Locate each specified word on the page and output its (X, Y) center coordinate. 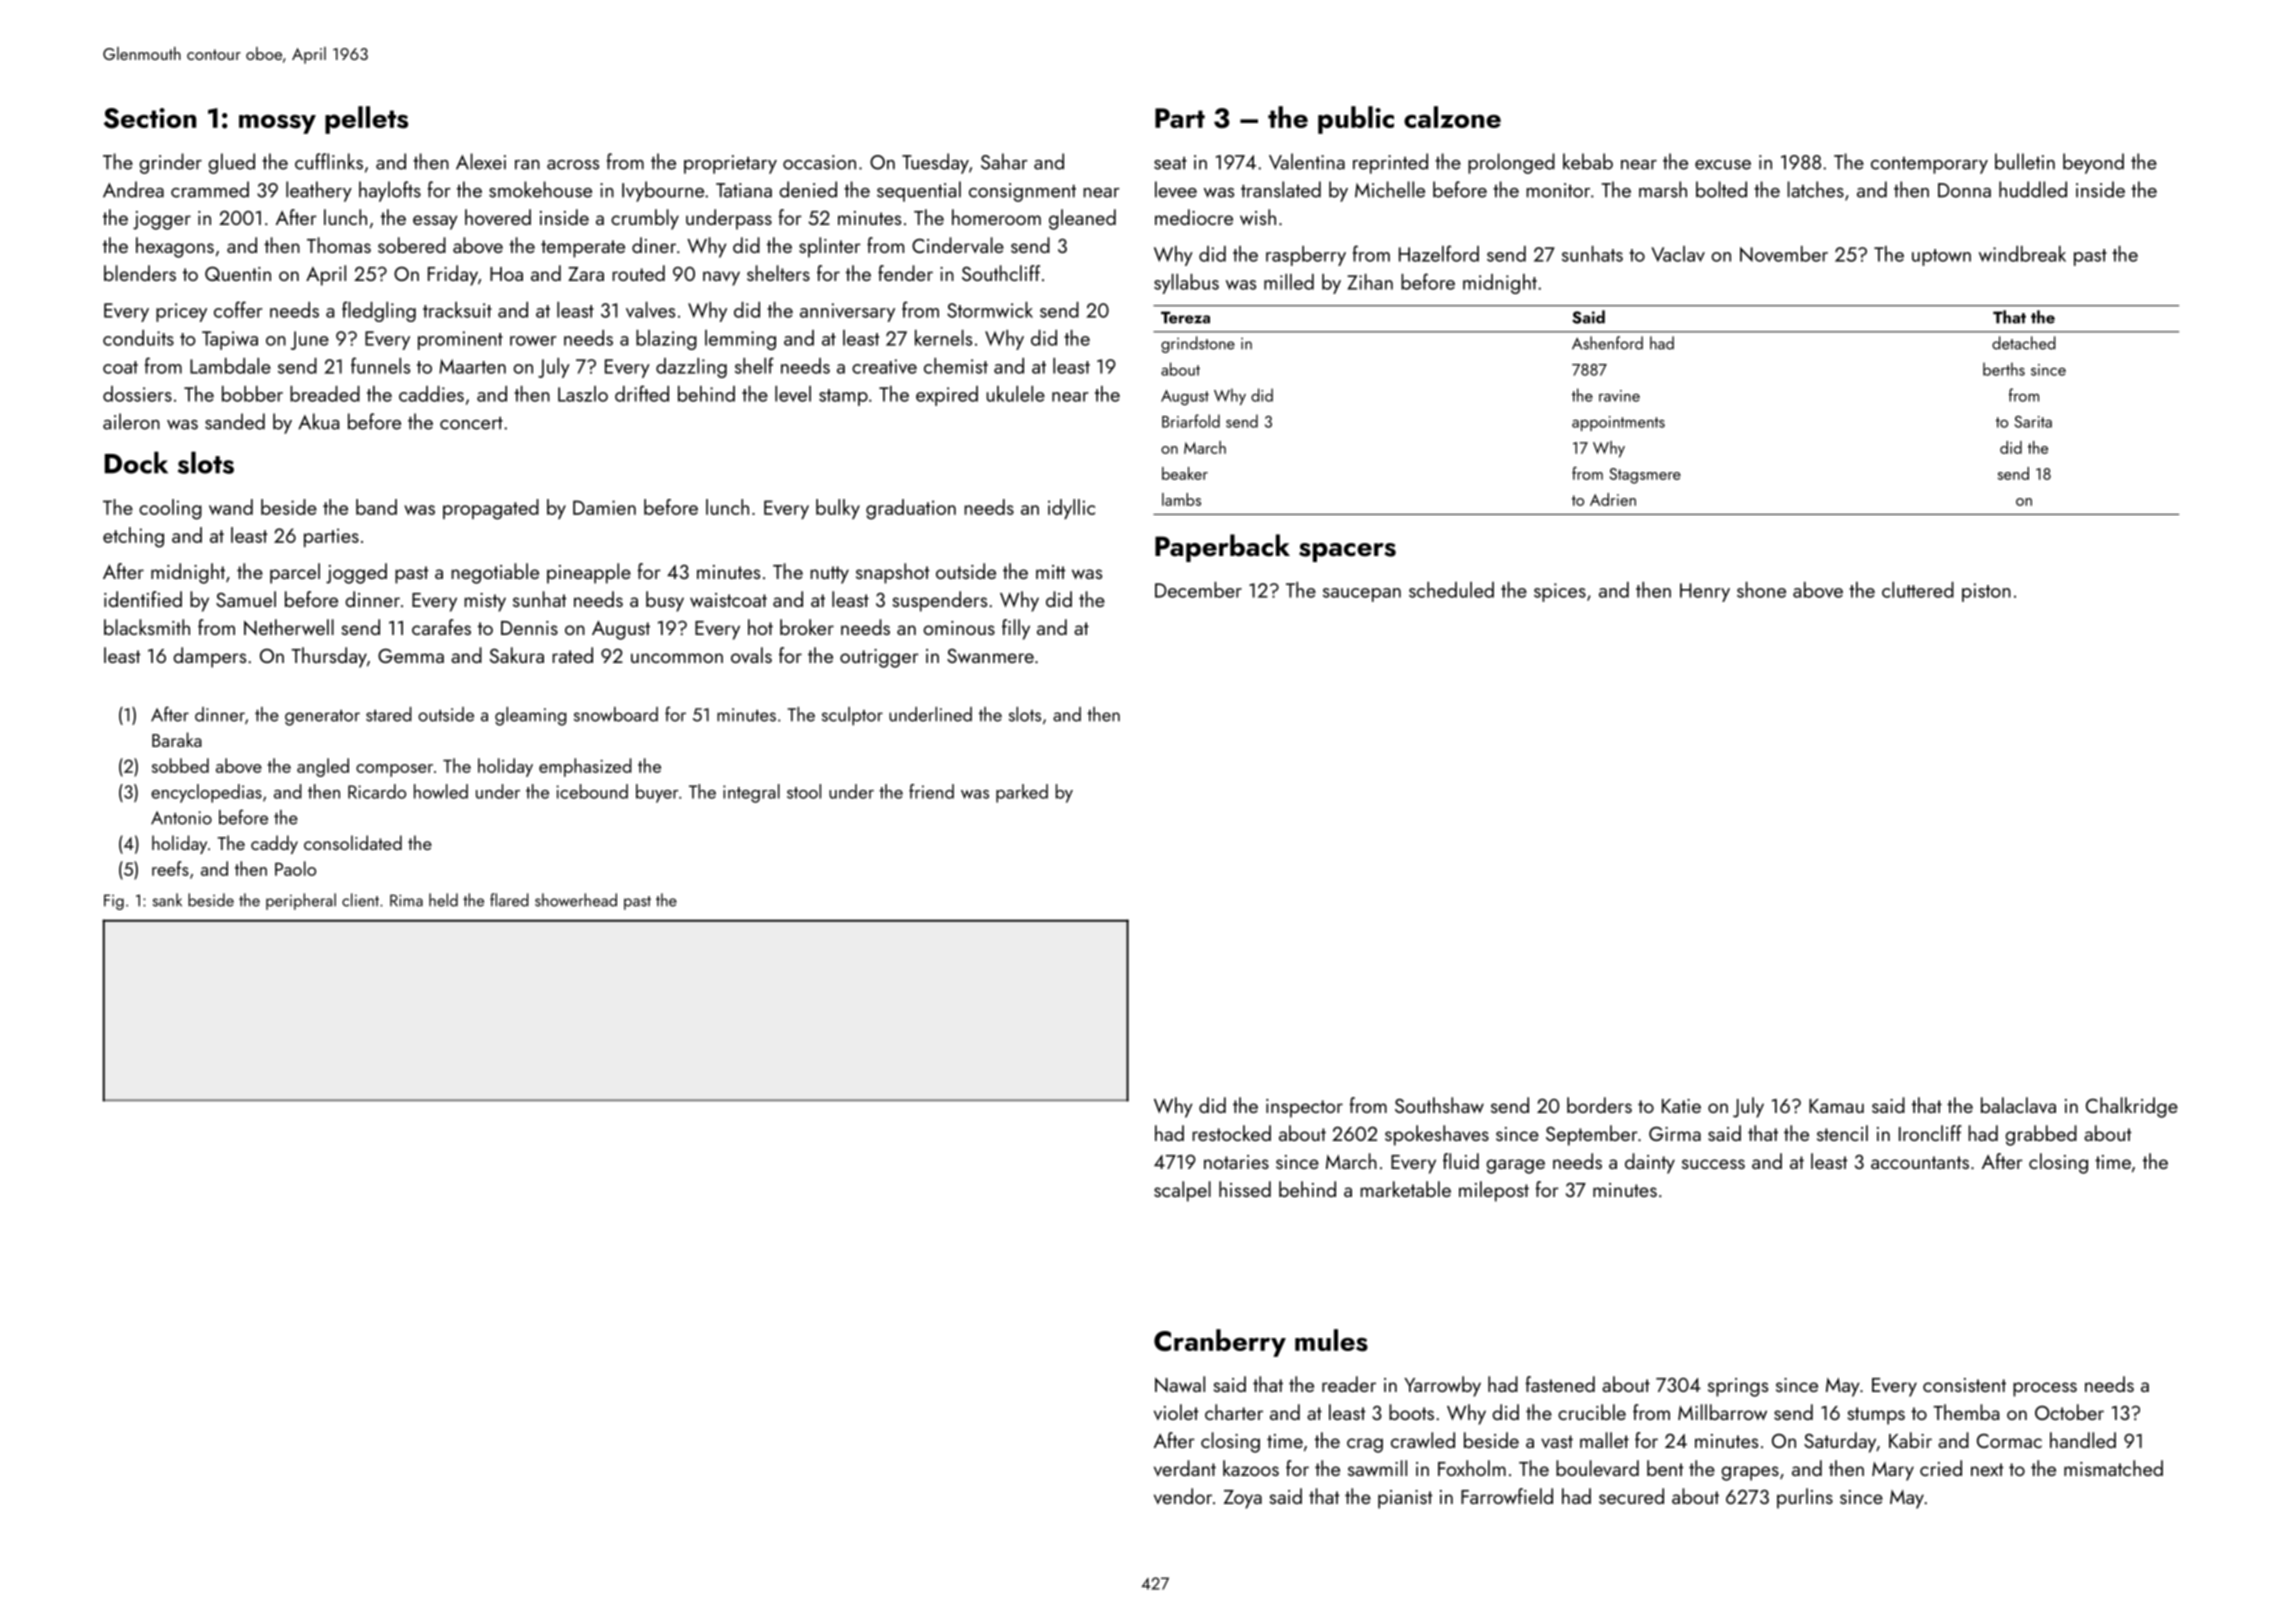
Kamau (1836, 1106)
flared (509, 900)
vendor (1183, 1496)
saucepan (1362, 595)
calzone (1452, 117)
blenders (140, 273)
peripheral (301, 901)
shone (1761, 590)
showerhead (576, 900)
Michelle (1390, 189)
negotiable (495, 573)
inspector (1304, 1108)
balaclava (2018, 1105)
